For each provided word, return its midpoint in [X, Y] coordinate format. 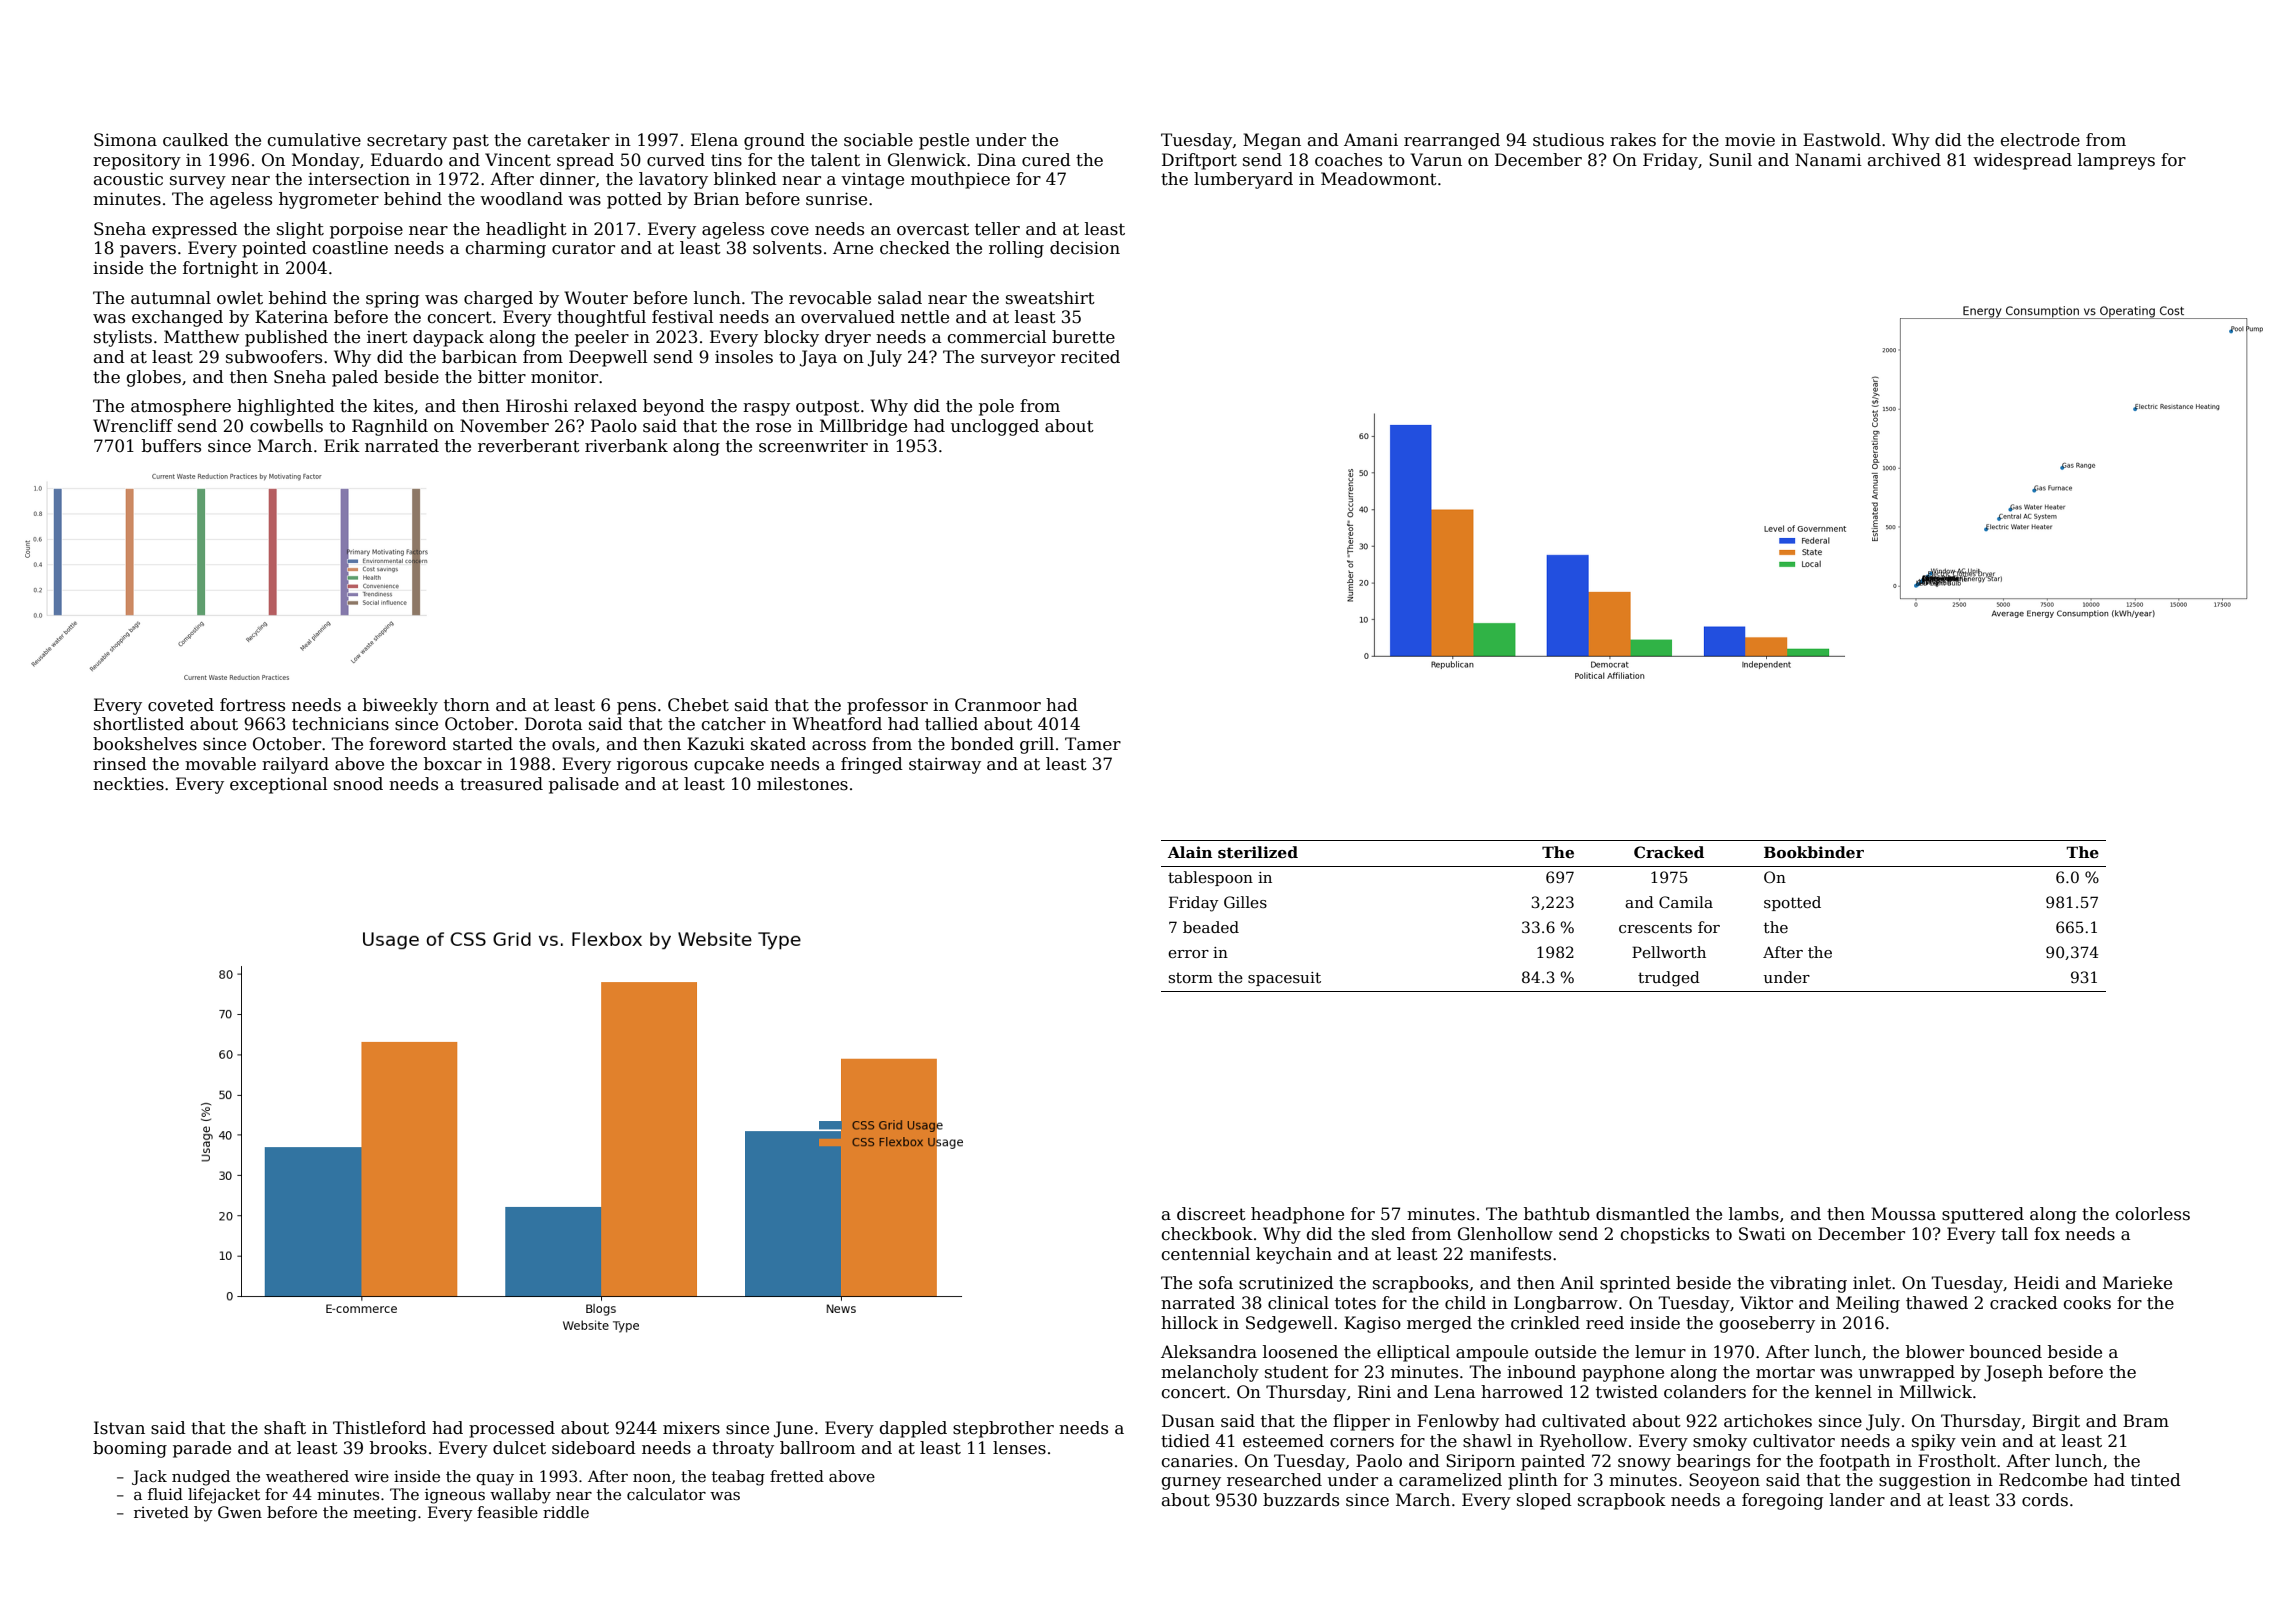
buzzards [1301, 1500]
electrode [2040, 140]
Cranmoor [998, 705]
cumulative [314, 140]
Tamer [1093, 744]
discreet [1211, 1214]
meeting [385, 1514]
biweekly [400, 706]
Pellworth [1669, 952]
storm [1191, 978]
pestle [944, 141]
